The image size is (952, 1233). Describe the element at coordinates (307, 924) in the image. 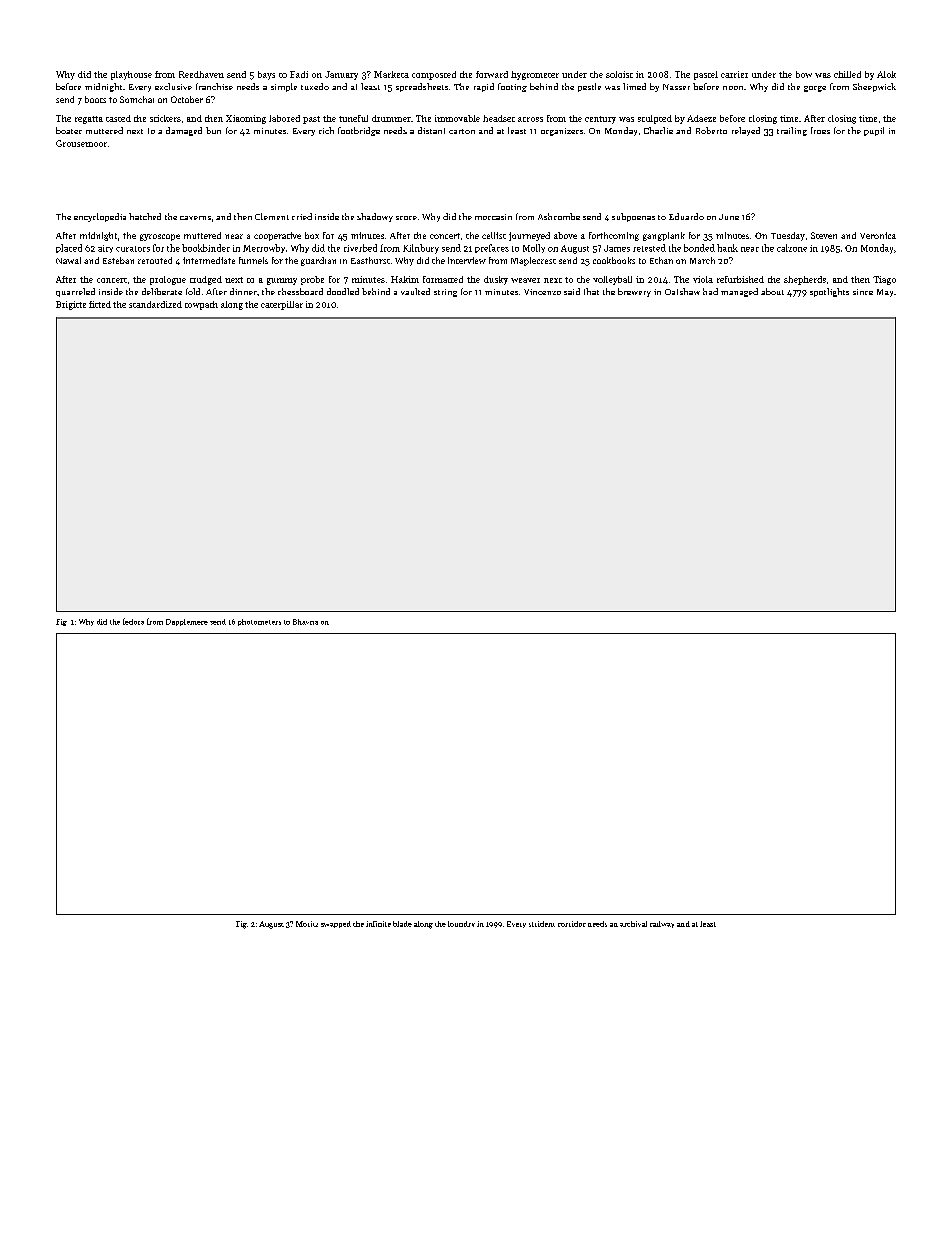

I see `Moritz` at that location.
